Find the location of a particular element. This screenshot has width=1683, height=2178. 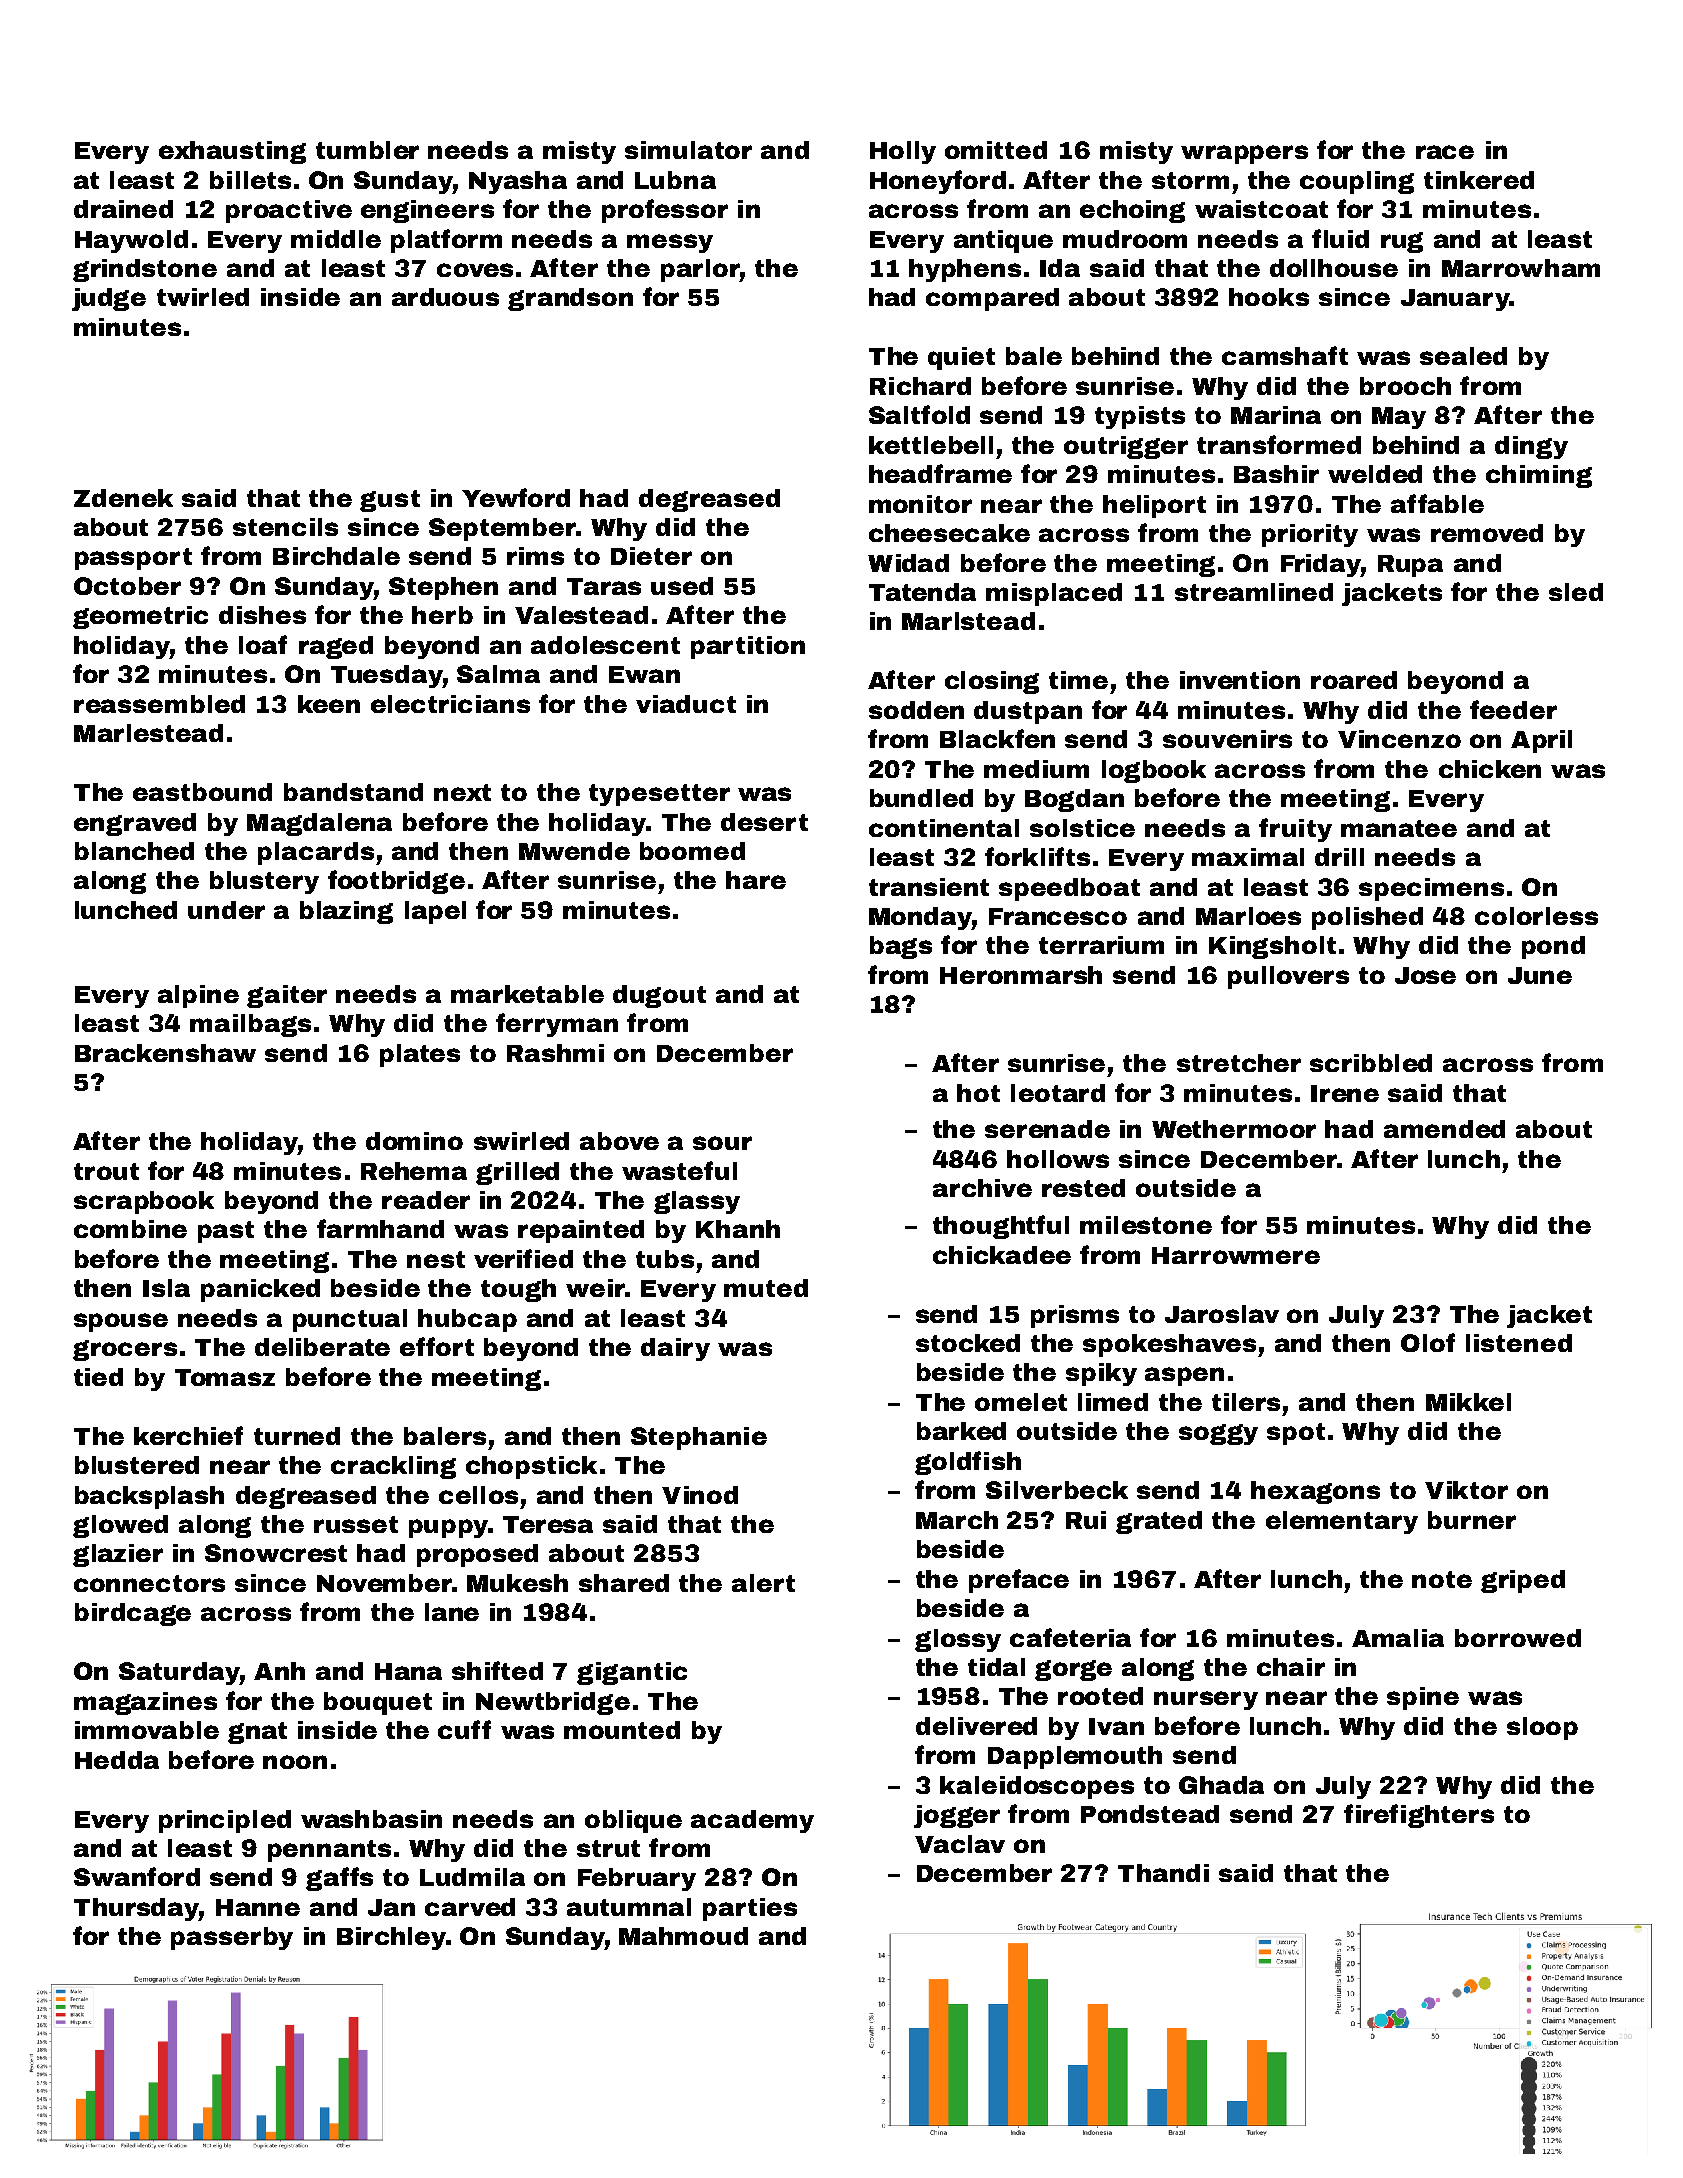

quiet is located at coordinates (961, 358).
